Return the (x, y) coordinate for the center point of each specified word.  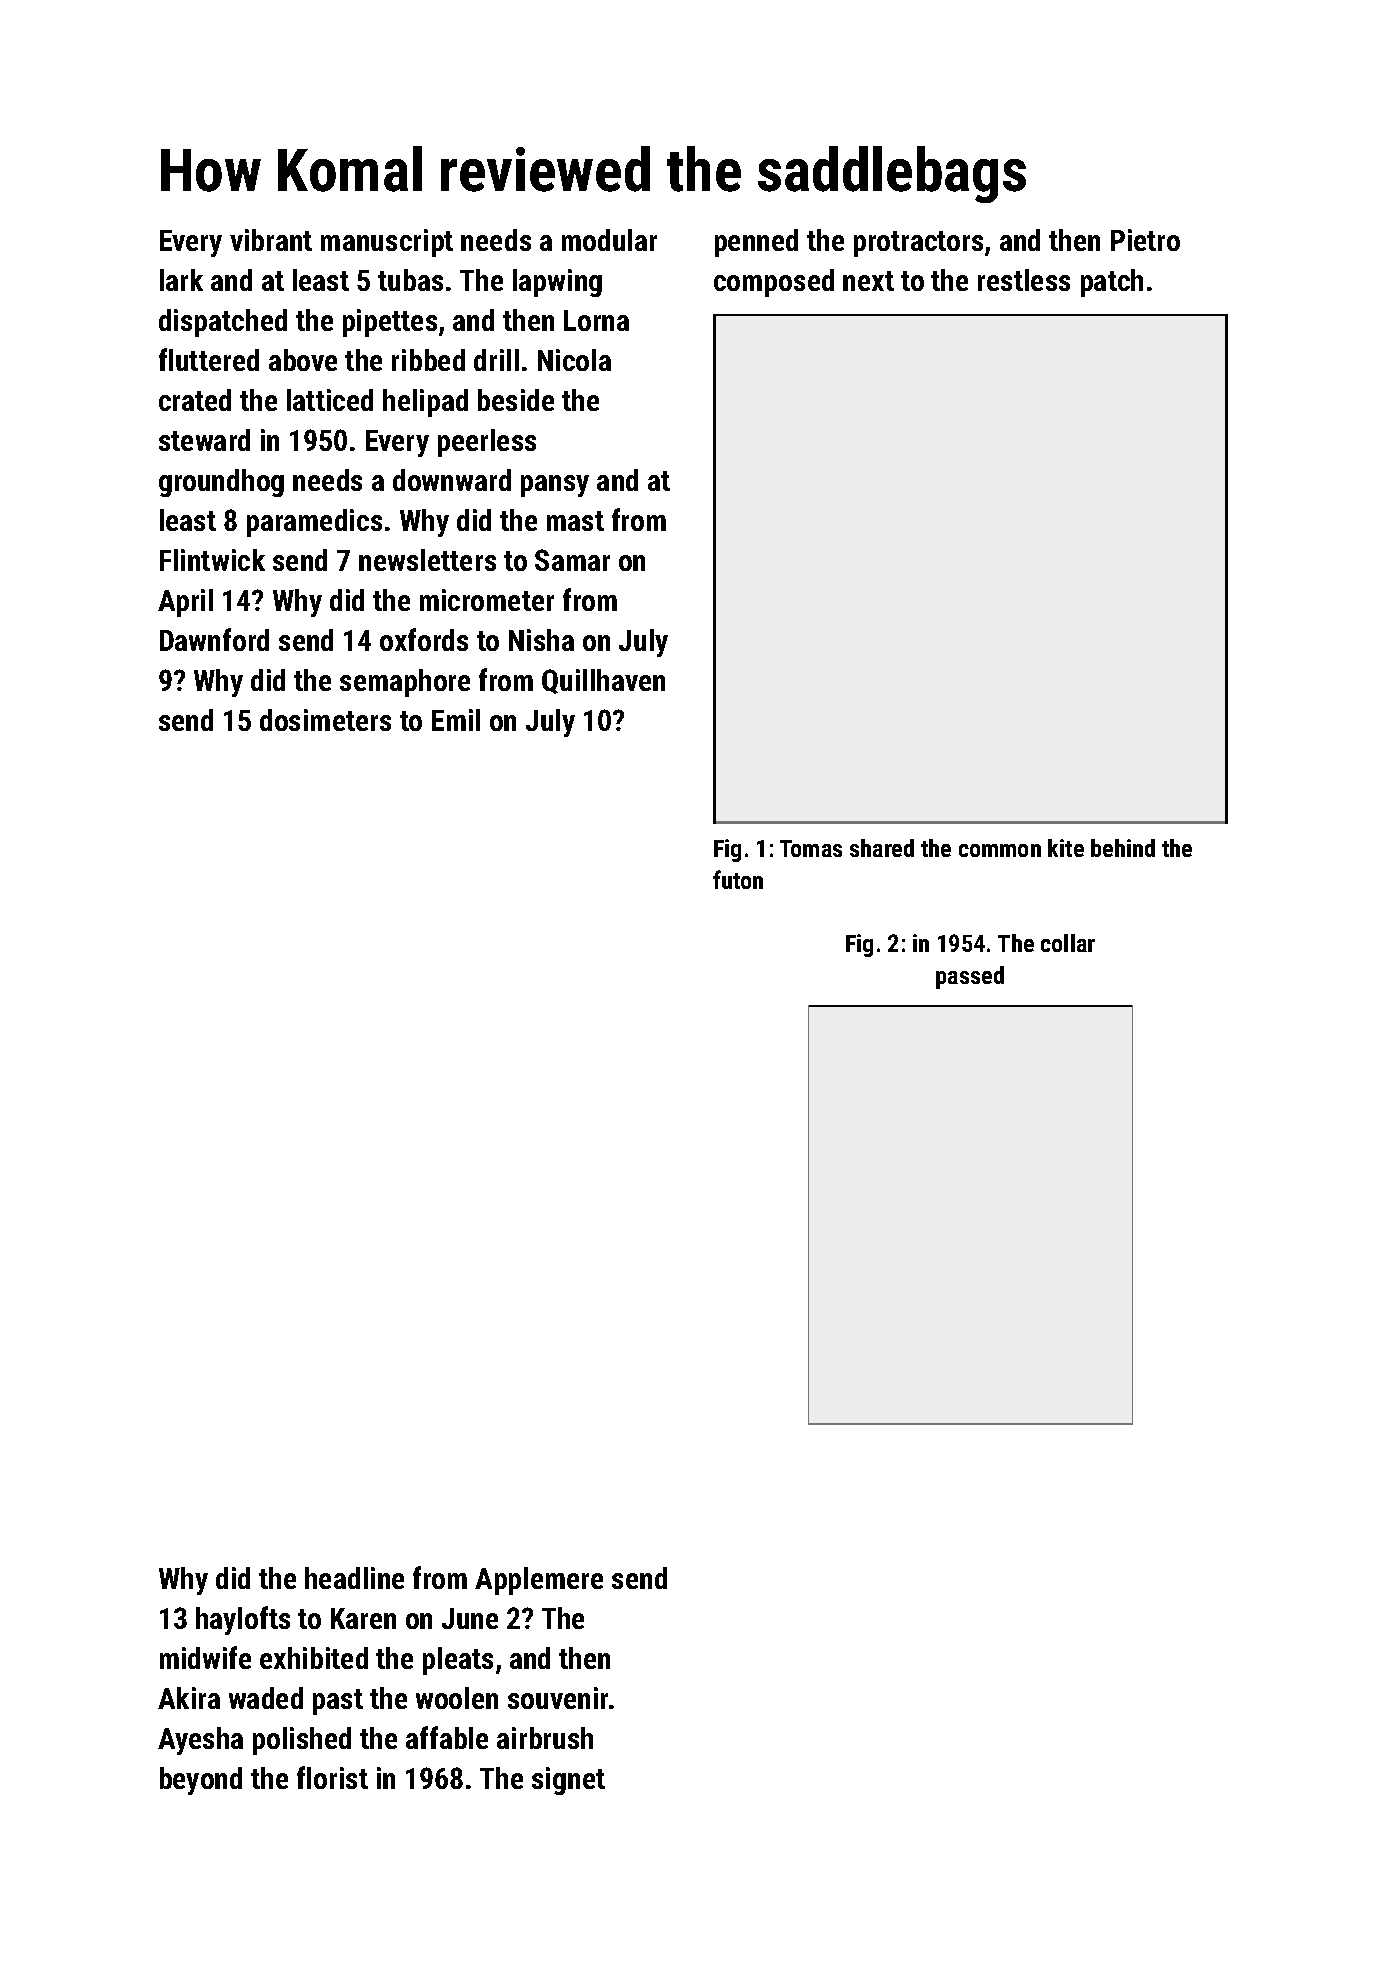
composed (774, 283)
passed (970, 977)
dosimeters (325, 720)
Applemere (539, 1581)
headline (354, 1578)
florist (332, 1777)
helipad (425, 403)
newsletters (427, 560)
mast (575, 521)
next (868, 281)
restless (1024, 280)
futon (738, 879)
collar (1068, 943)
